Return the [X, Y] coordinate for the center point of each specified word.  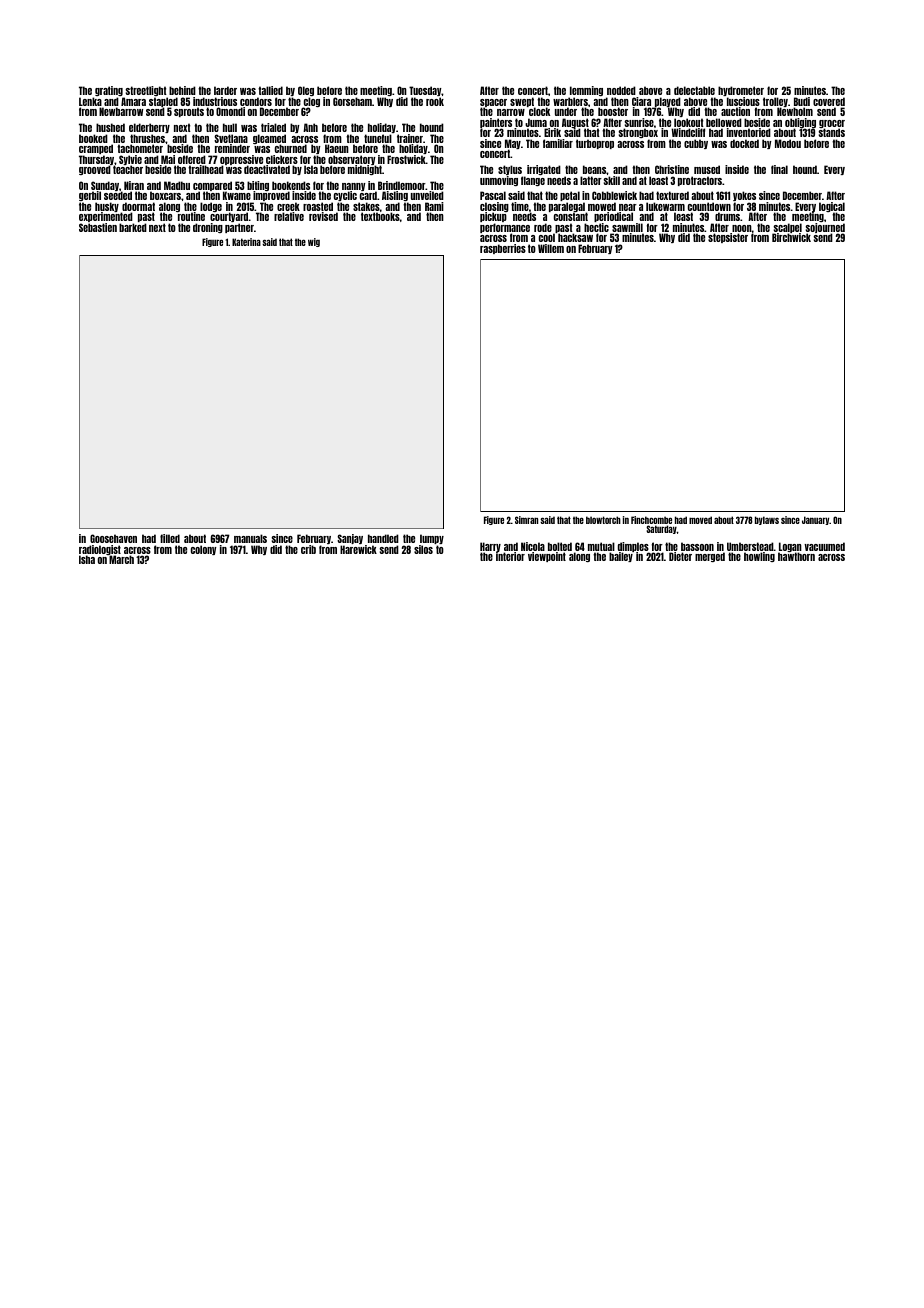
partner [239, 228]
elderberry [149, 128]
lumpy [432, 539]
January [816, 520]
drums [727, 216]
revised [323, 216]
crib [308, 549]
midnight [365, 170]
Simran [526, 520]
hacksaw [575, 238]
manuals [250, 538]
